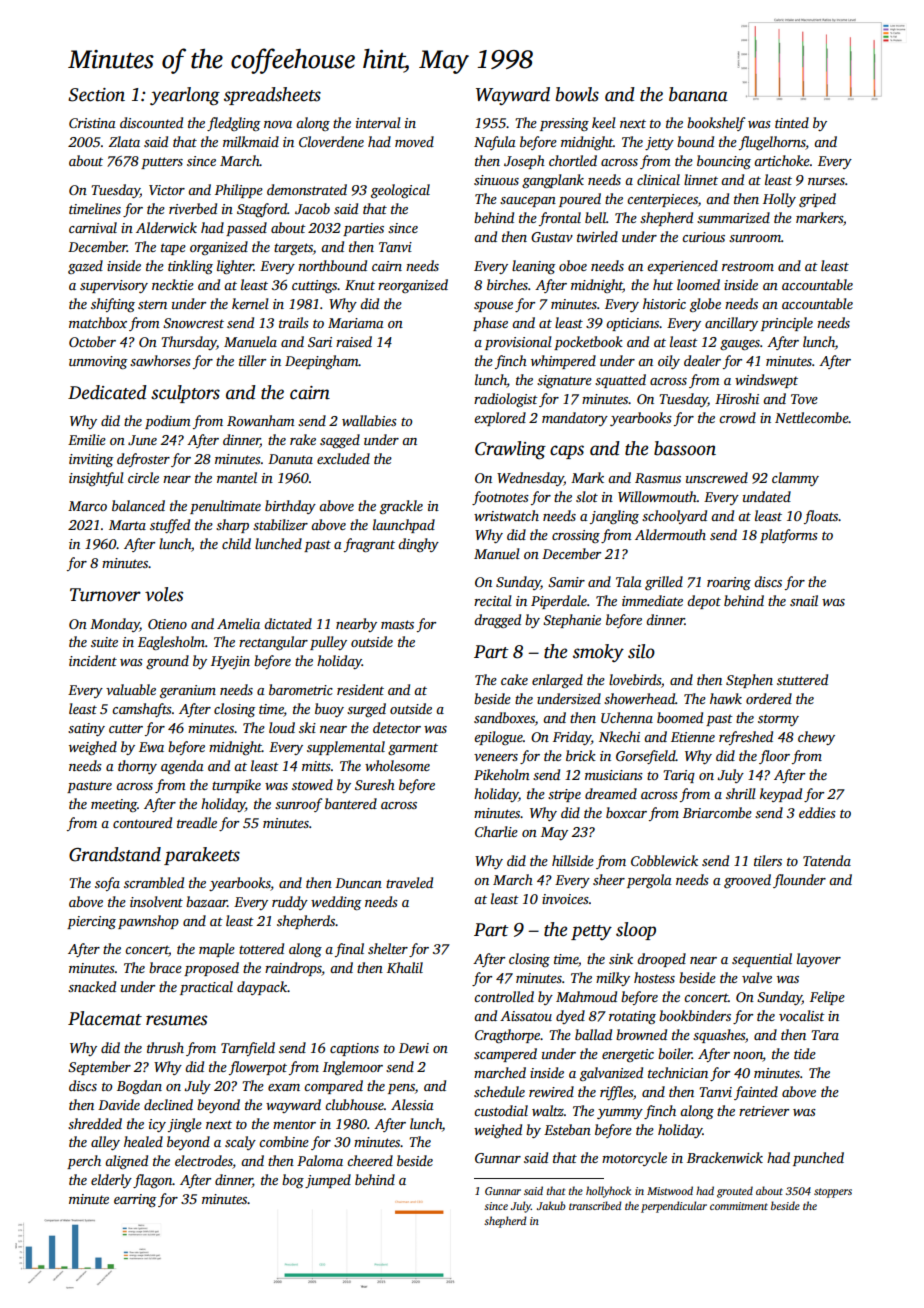 The height and width of the screenshot is (1308, 924). Describe the element at coordinates (272, 96) in the screenshot. I see `spreadsheets` at that location.
